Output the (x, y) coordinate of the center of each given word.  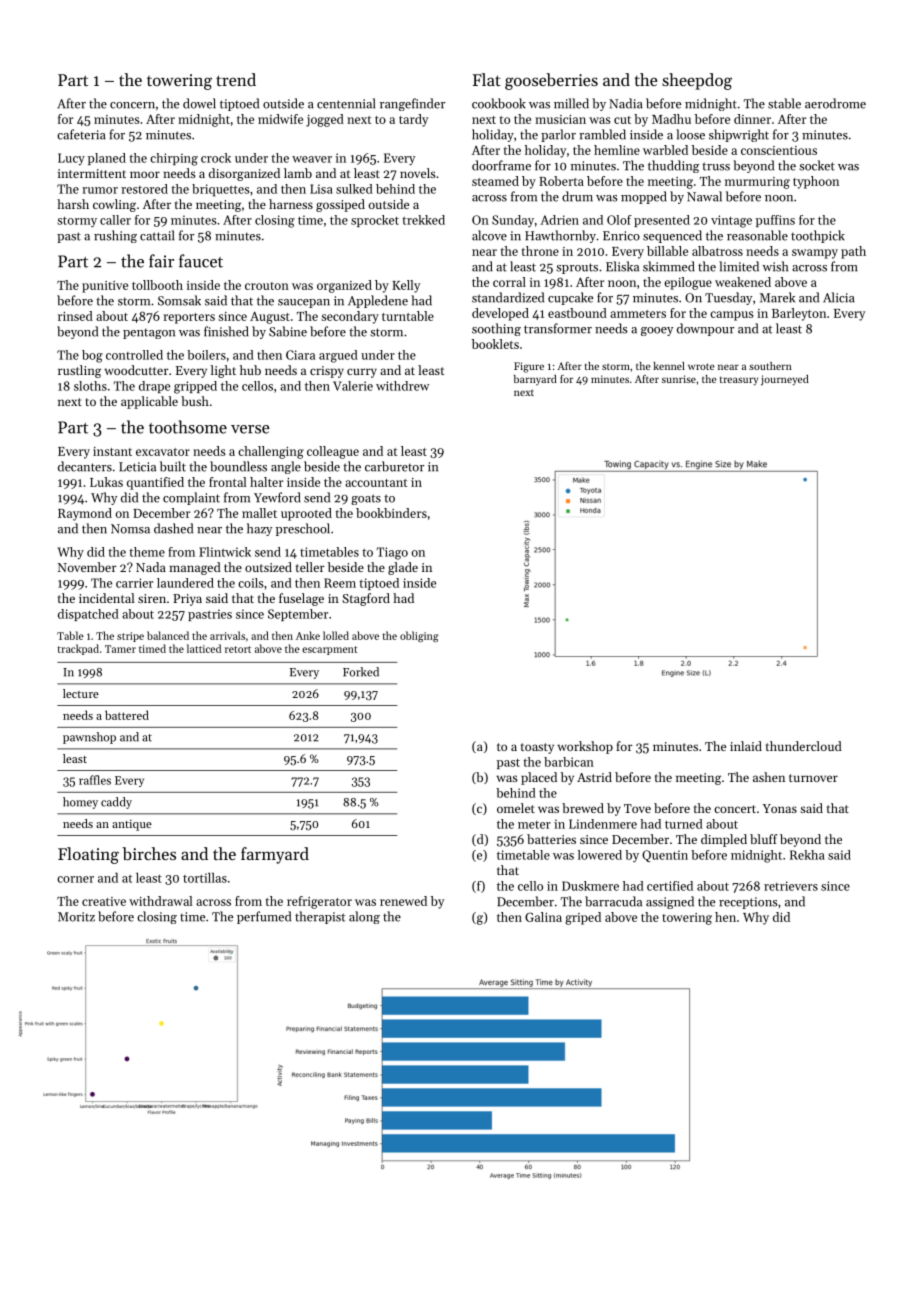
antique (132, 825)
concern (132, 105)
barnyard (535, 380)
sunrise (679, 379)
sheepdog (697, 81)
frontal (227, 482)
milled (571, 103)
